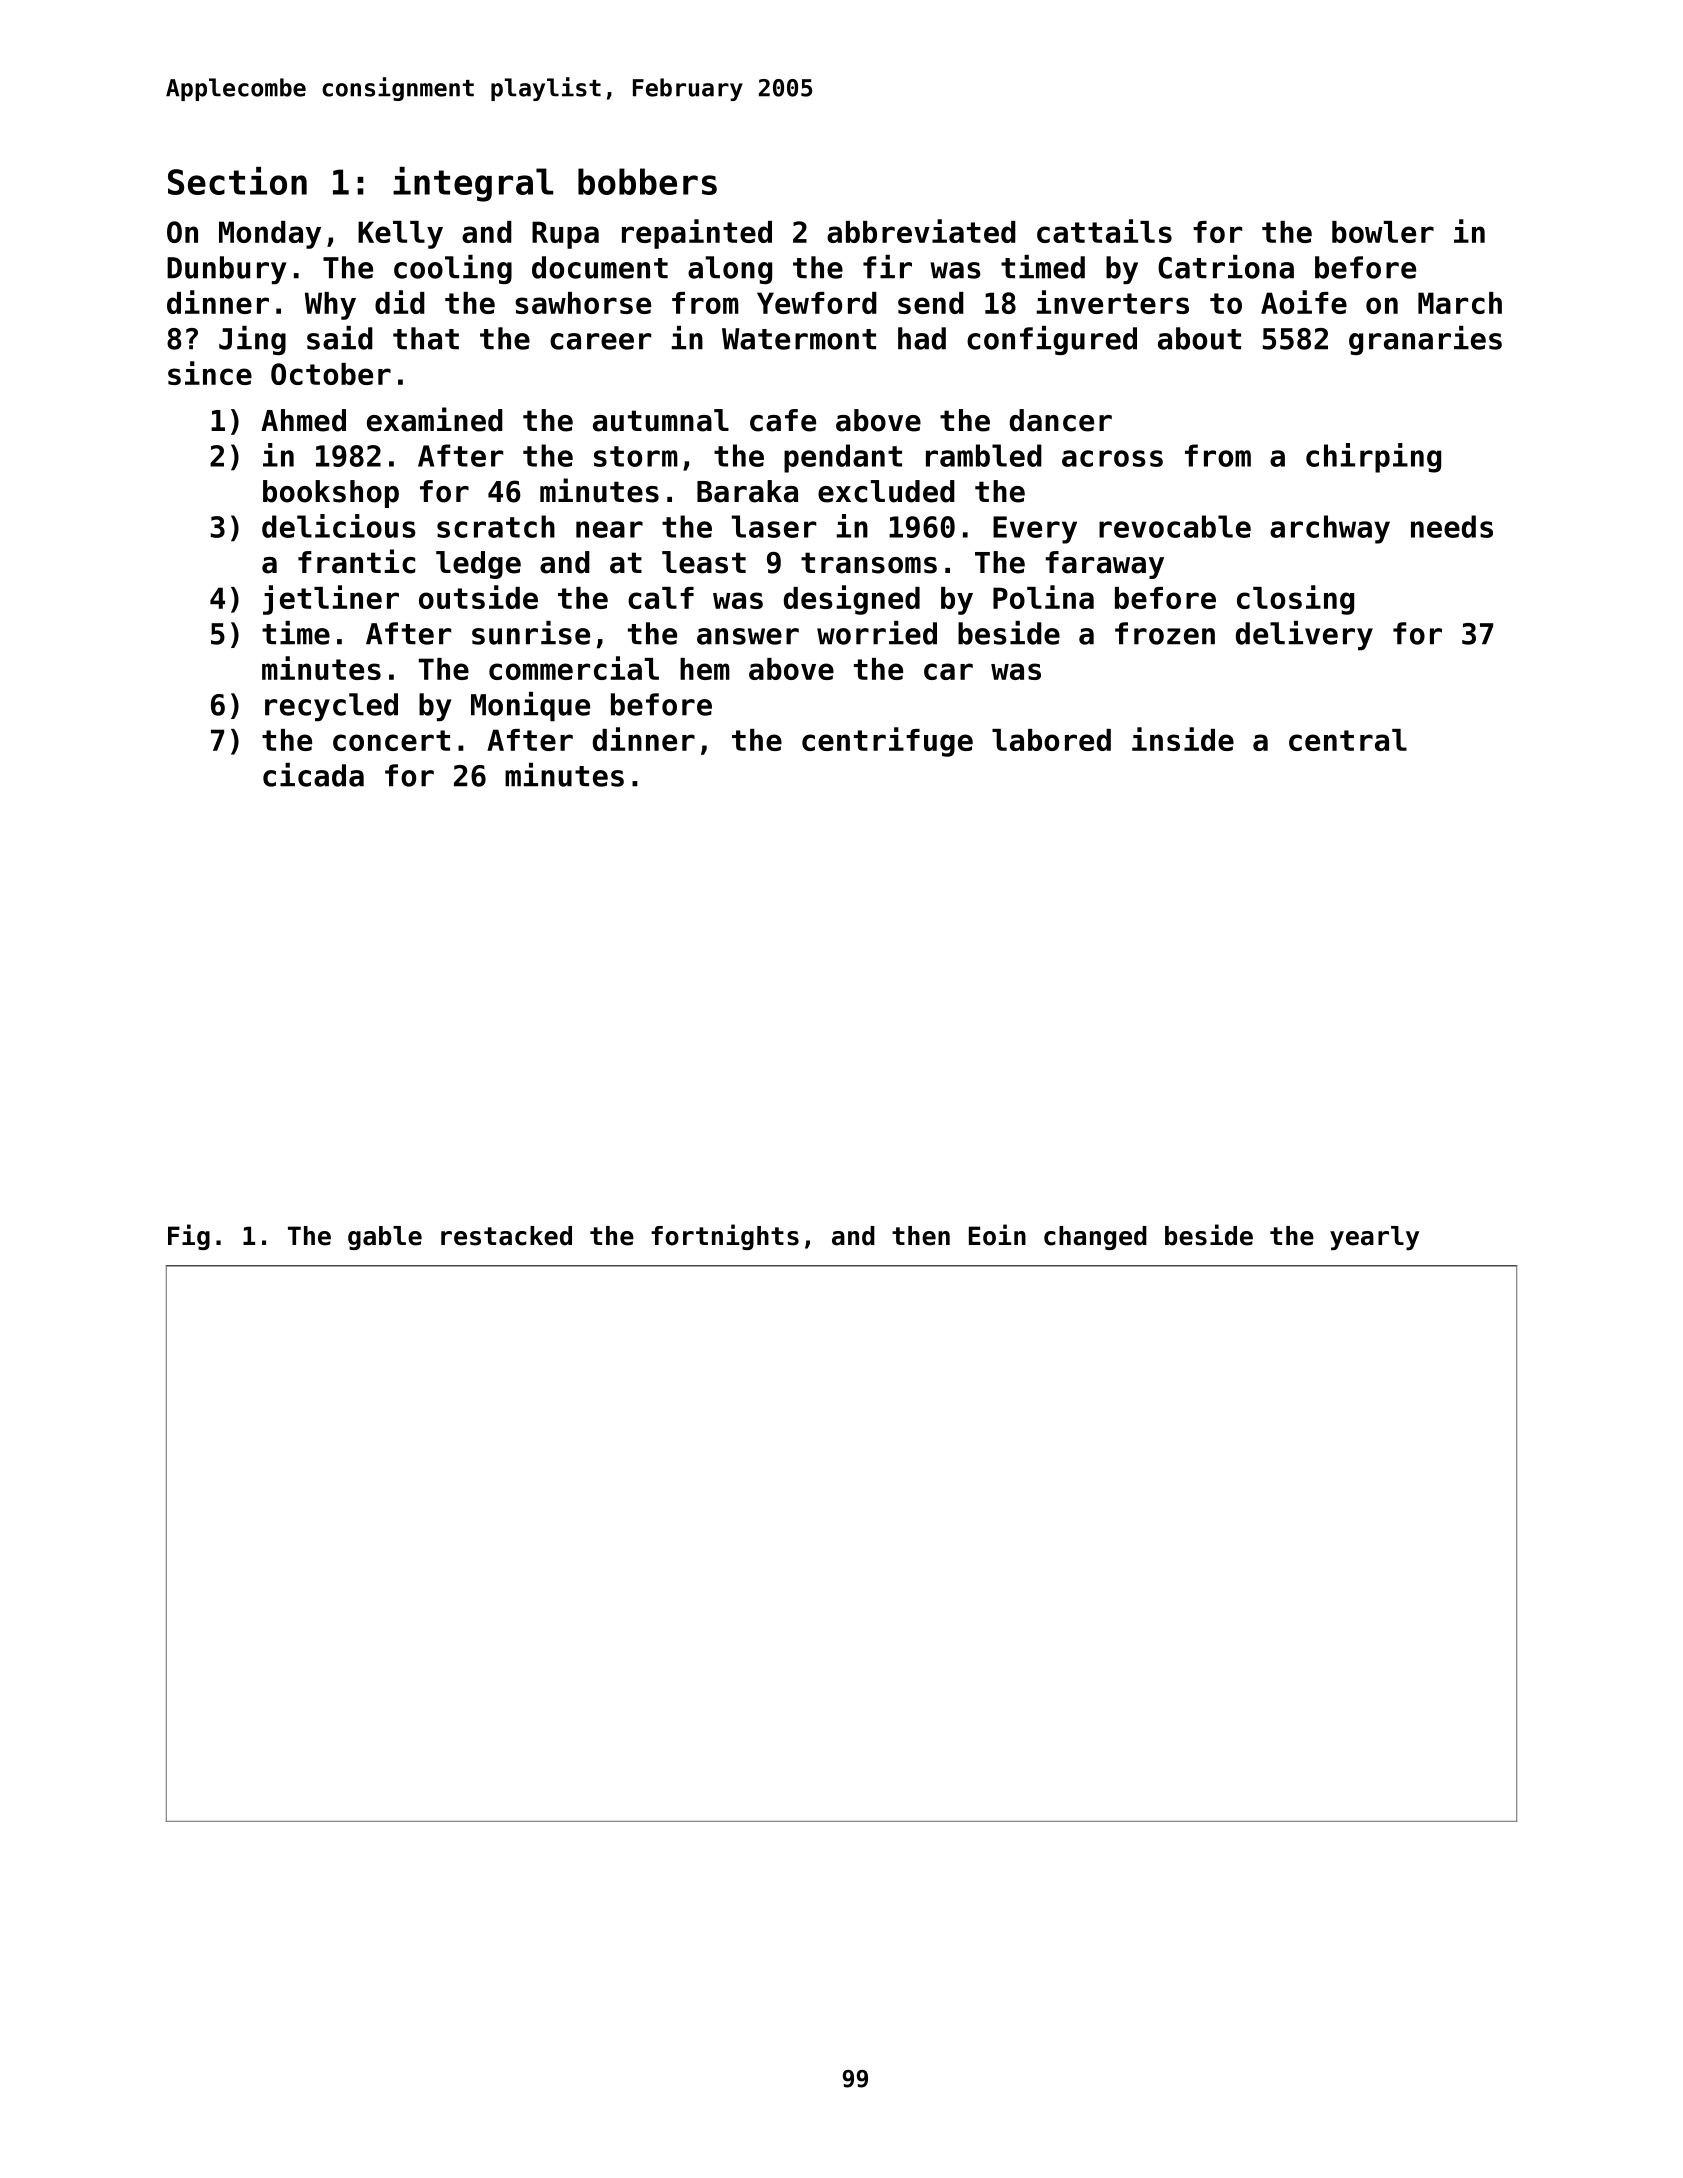 Image resolution: width=1683 pixels, height=2178 pixels. Describe the element at coordinates (730, 270) in the document. I see `along` at that location.
